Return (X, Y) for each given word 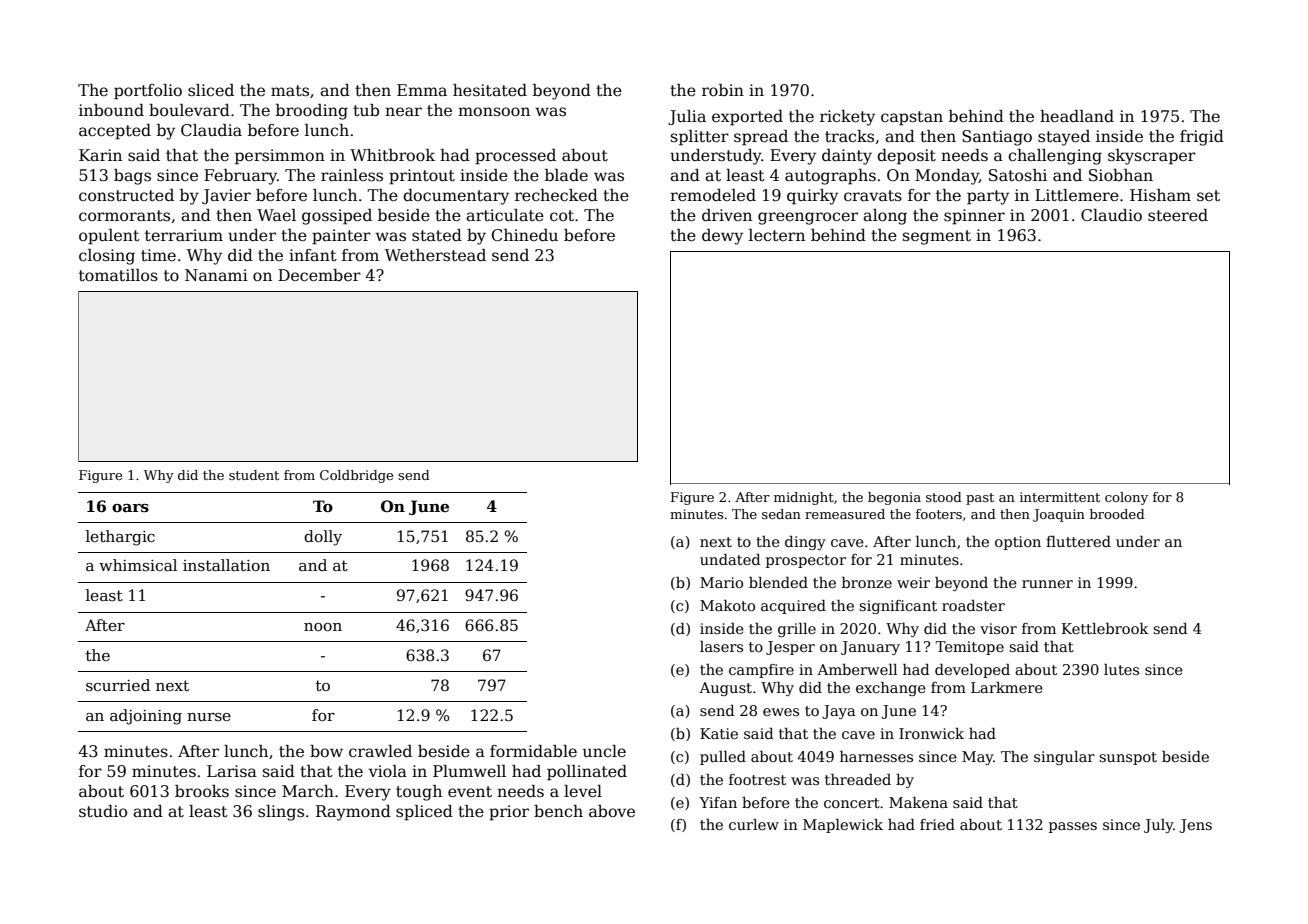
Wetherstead (435, 255)
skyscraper (1152, 157)
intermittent (1060, 497)
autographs (830, 177)
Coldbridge (356, 476)
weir (913, 582)
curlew (754, 824)
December (319, 275)
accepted (115, 132)
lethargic (120, 538)
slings (281, 813)
